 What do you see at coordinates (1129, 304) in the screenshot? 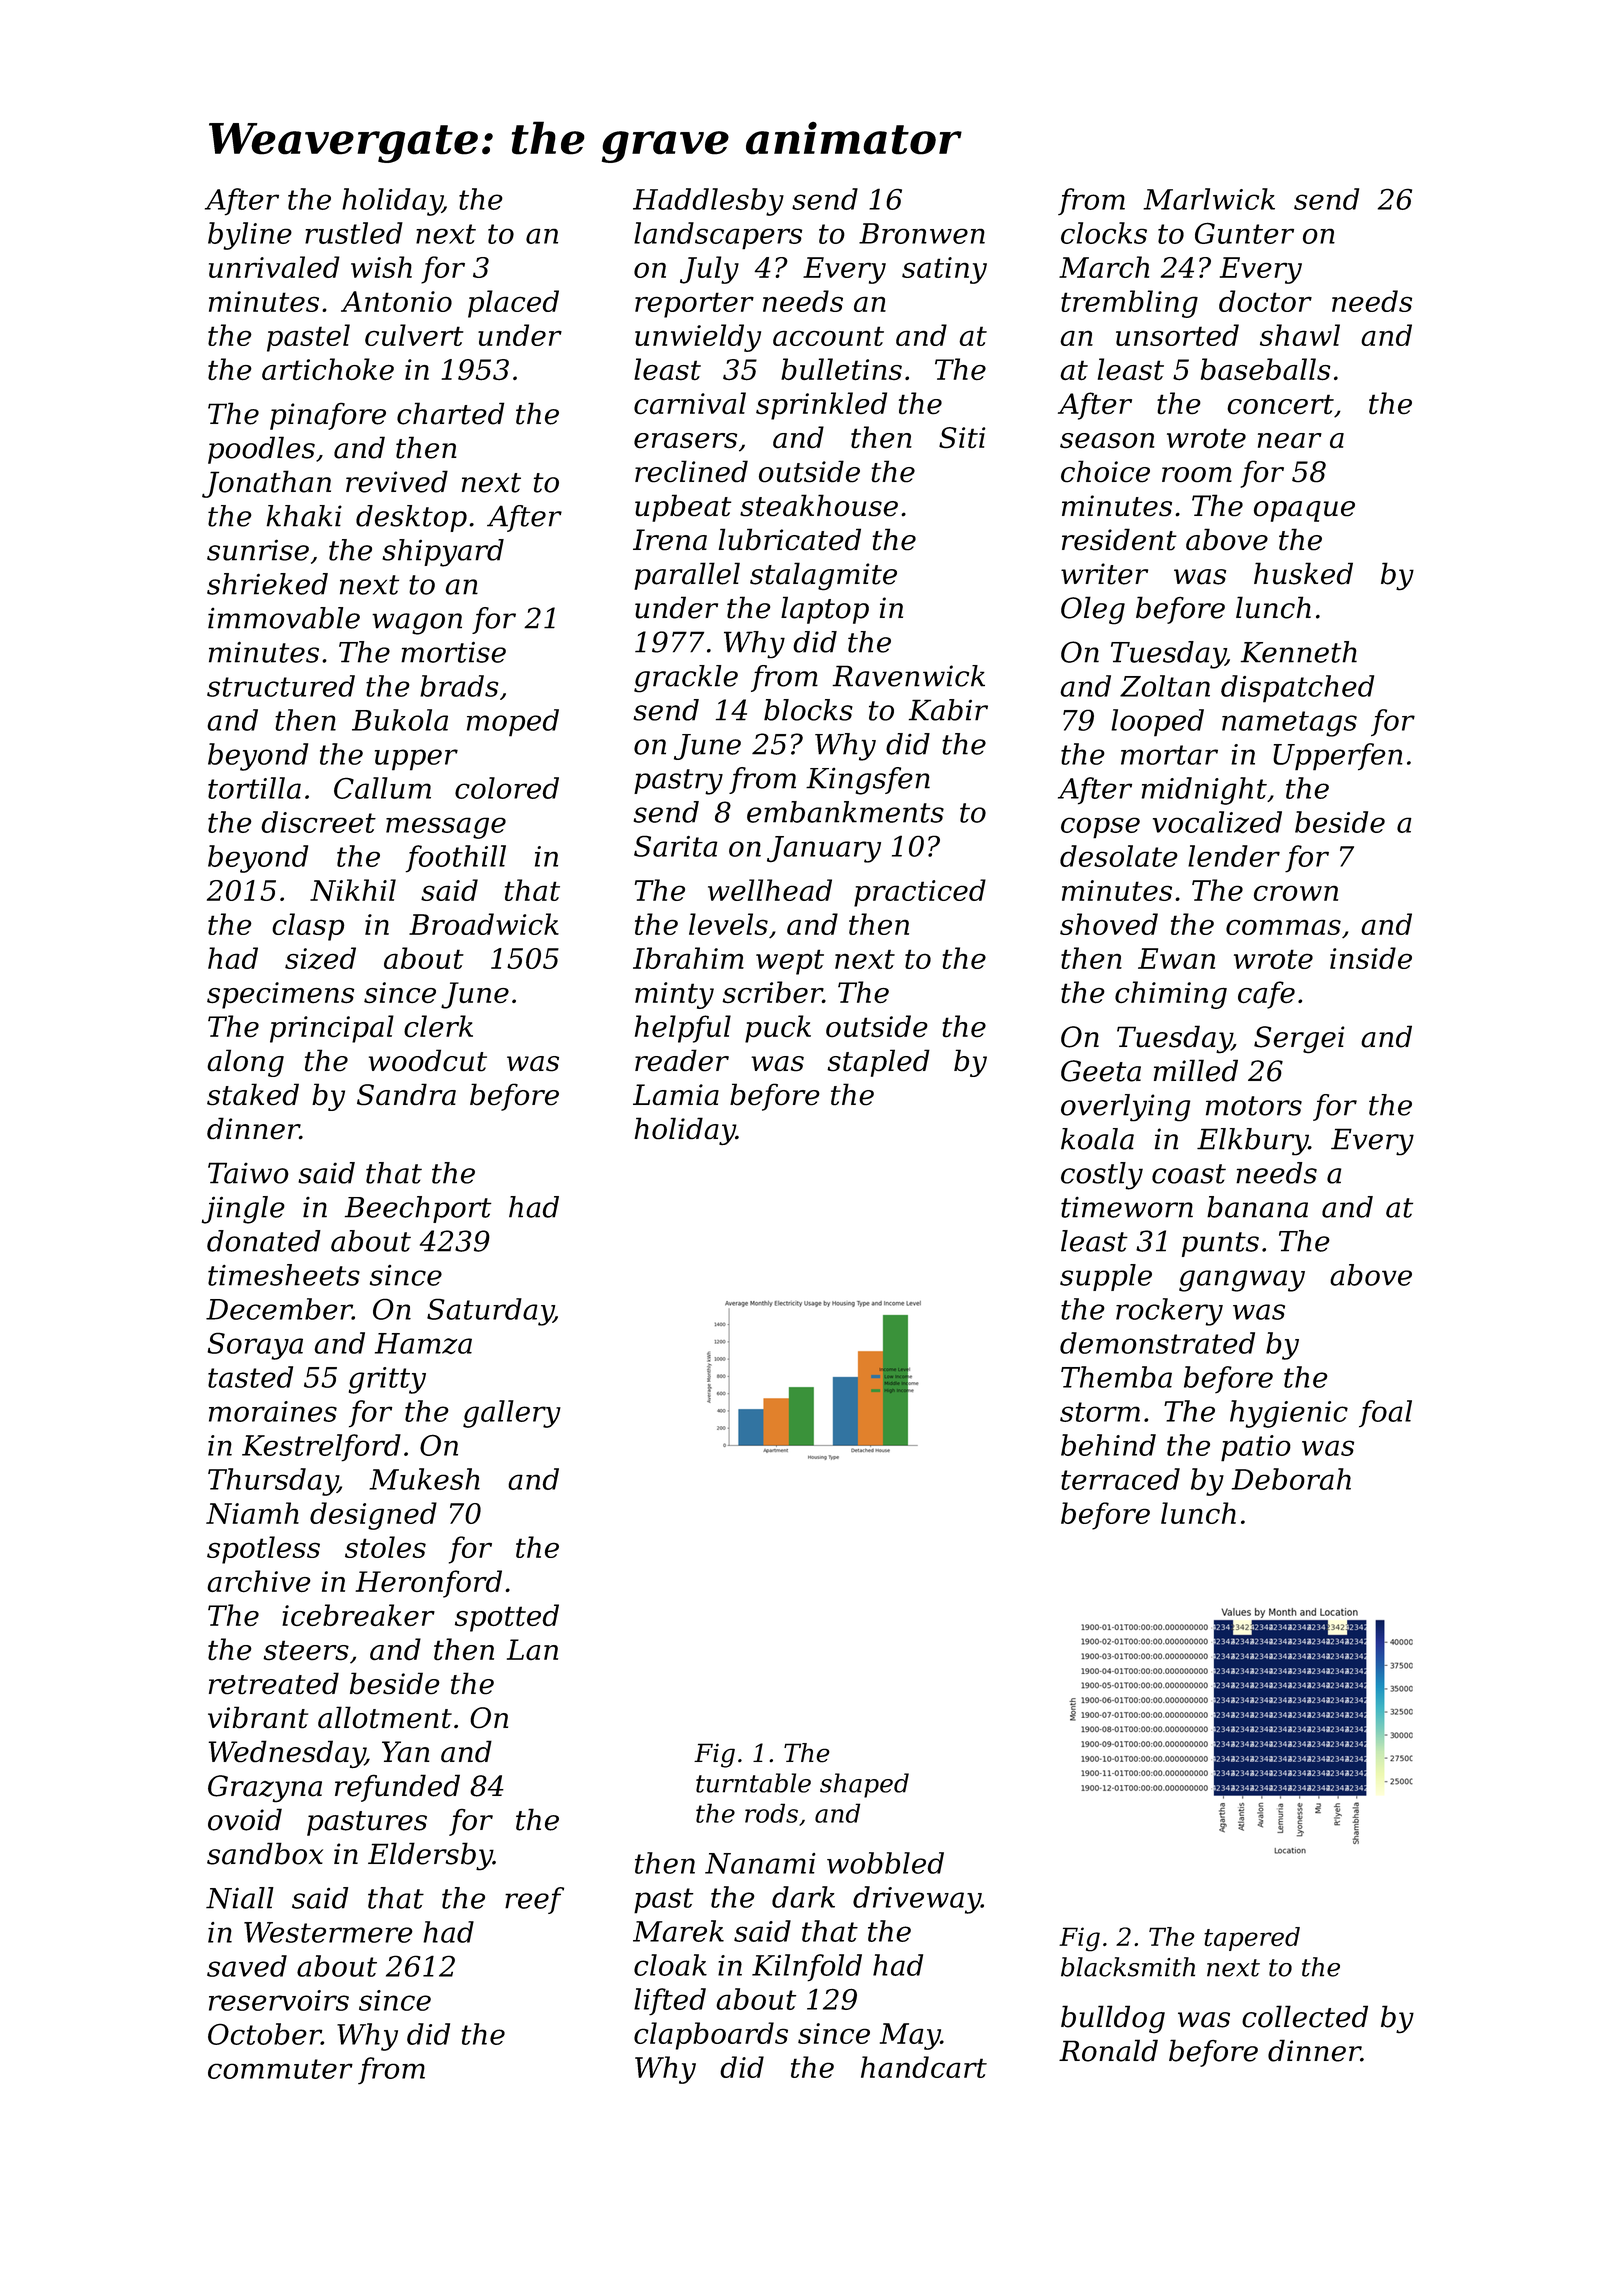
I see `trembling` at bounding box center [1129, 304].
